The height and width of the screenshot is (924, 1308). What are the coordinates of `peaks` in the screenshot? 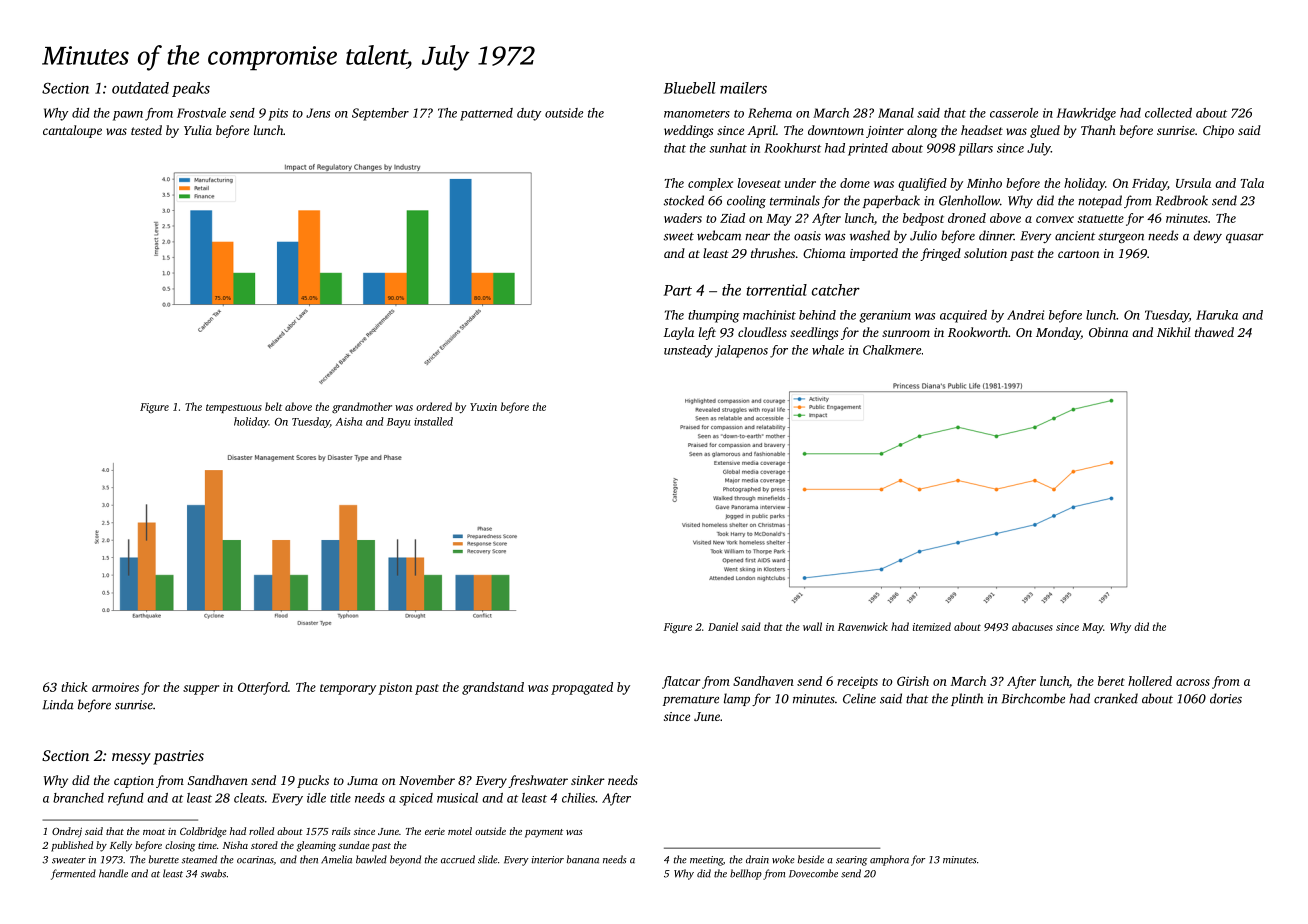 It's located at (191, 89).
